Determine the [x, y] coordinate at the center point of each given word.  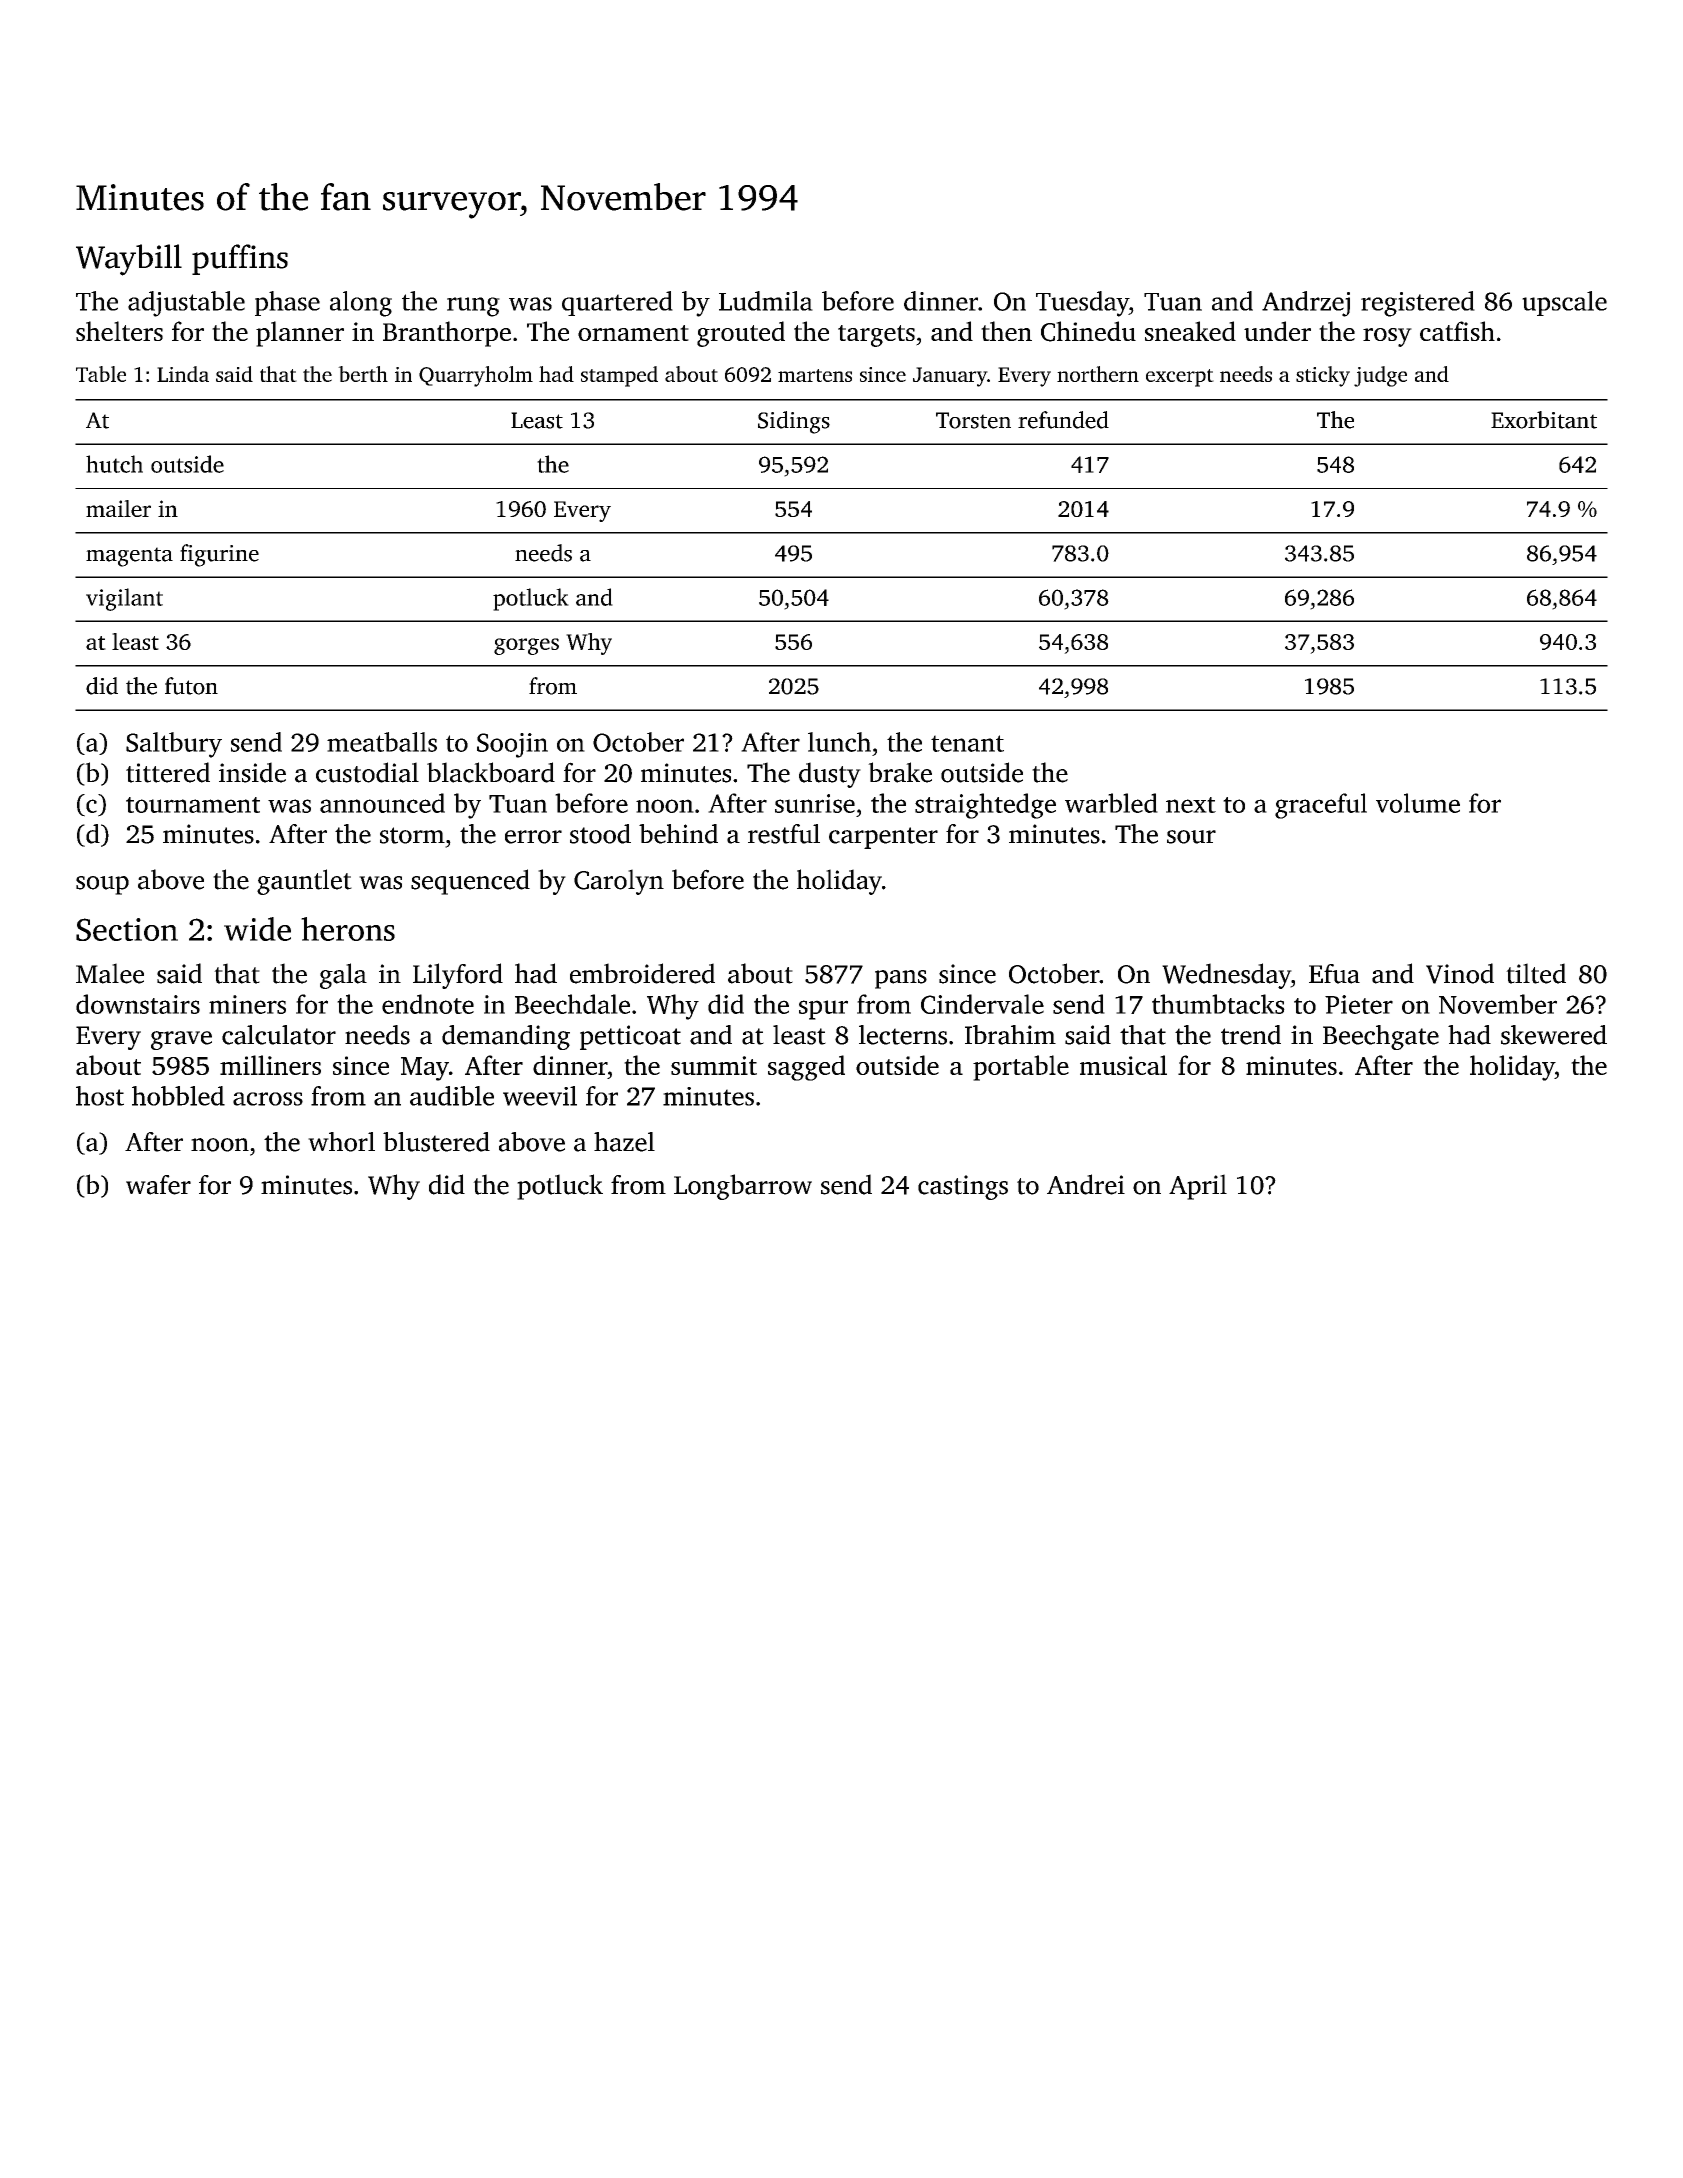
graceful [1321, 806]
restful [784, 834]
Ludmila [766, 301]
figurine [219, 555]
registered [1418, 304]
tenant [967, 743]
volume [1418, 803]
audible [452, 1096]
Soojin [512, 745]
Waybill [129, 260]
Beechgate [1381, 1037]
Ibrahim [1010, 1035]
